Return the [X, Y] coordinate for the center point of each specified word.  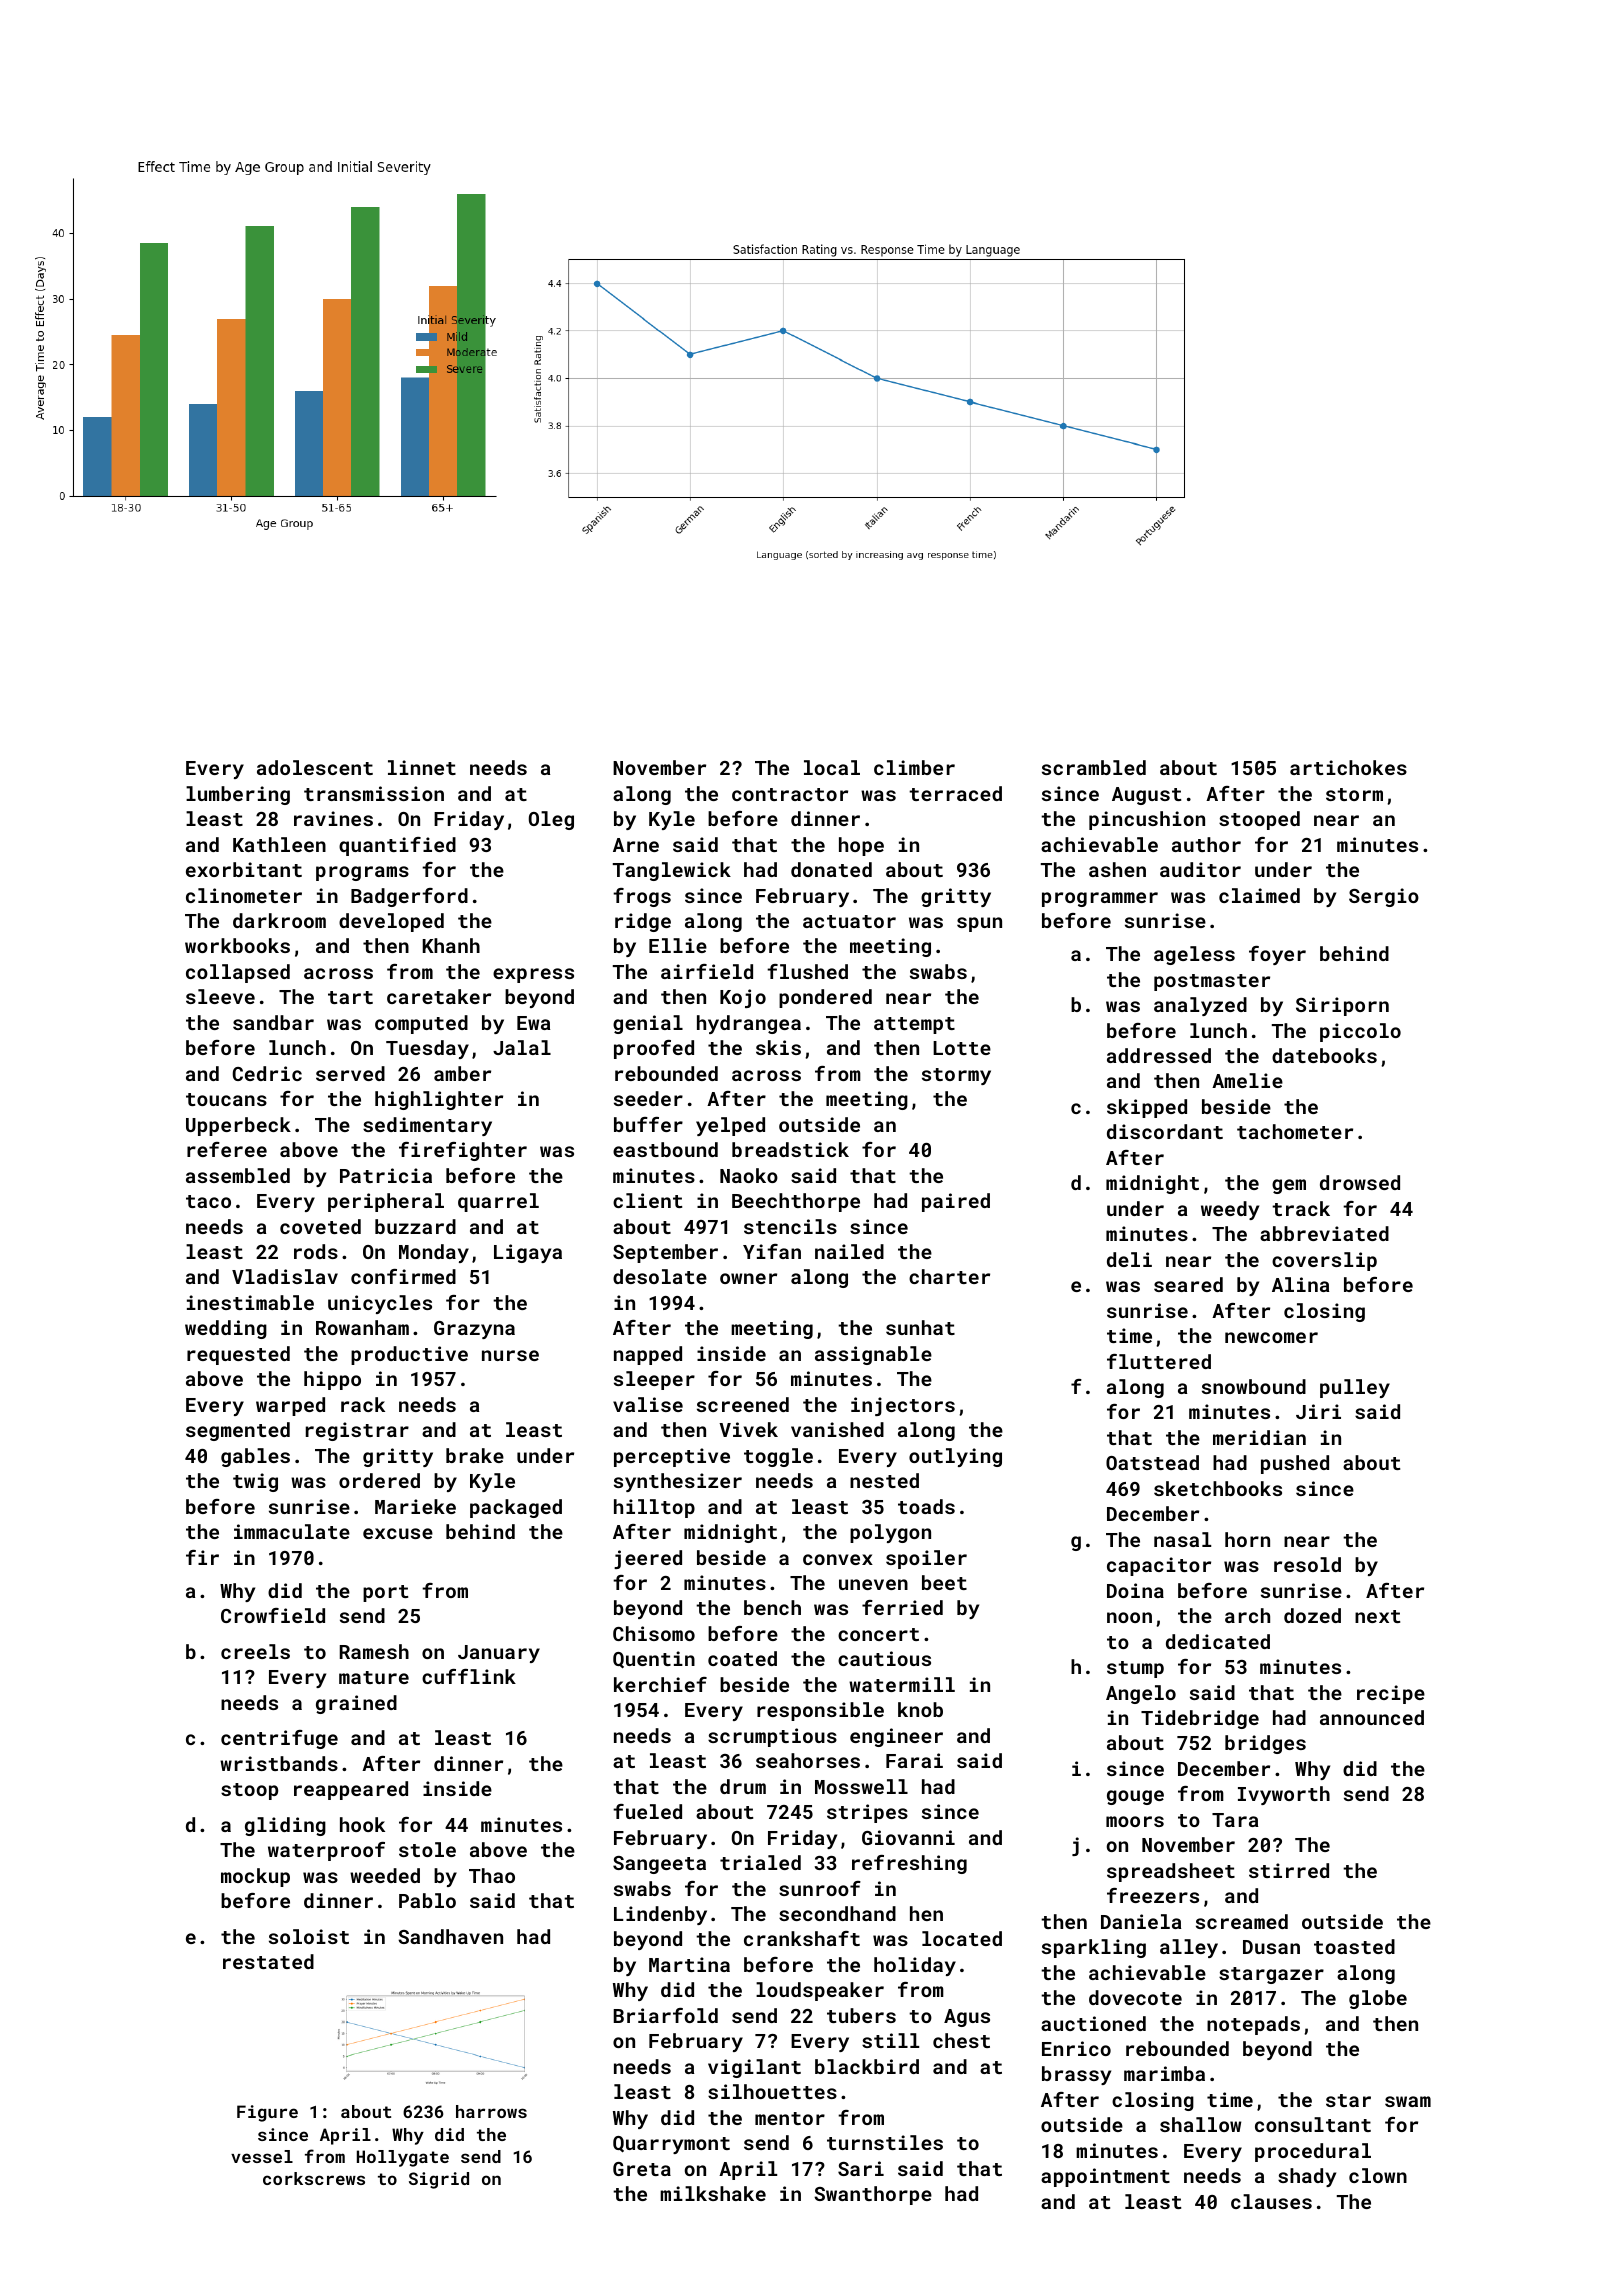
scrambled [1094, 767]
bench [772, 1607]
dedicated [1218, 1641]
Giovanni [908, 1837]
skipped [1147, 1108]
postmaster [1212, 982]
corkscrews [314, 2178]
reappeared [351, 1790]
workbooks [237, 945]
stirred [1289, 1870]
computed [421, 1024]
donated [831, 869]
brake [475, 1455]
